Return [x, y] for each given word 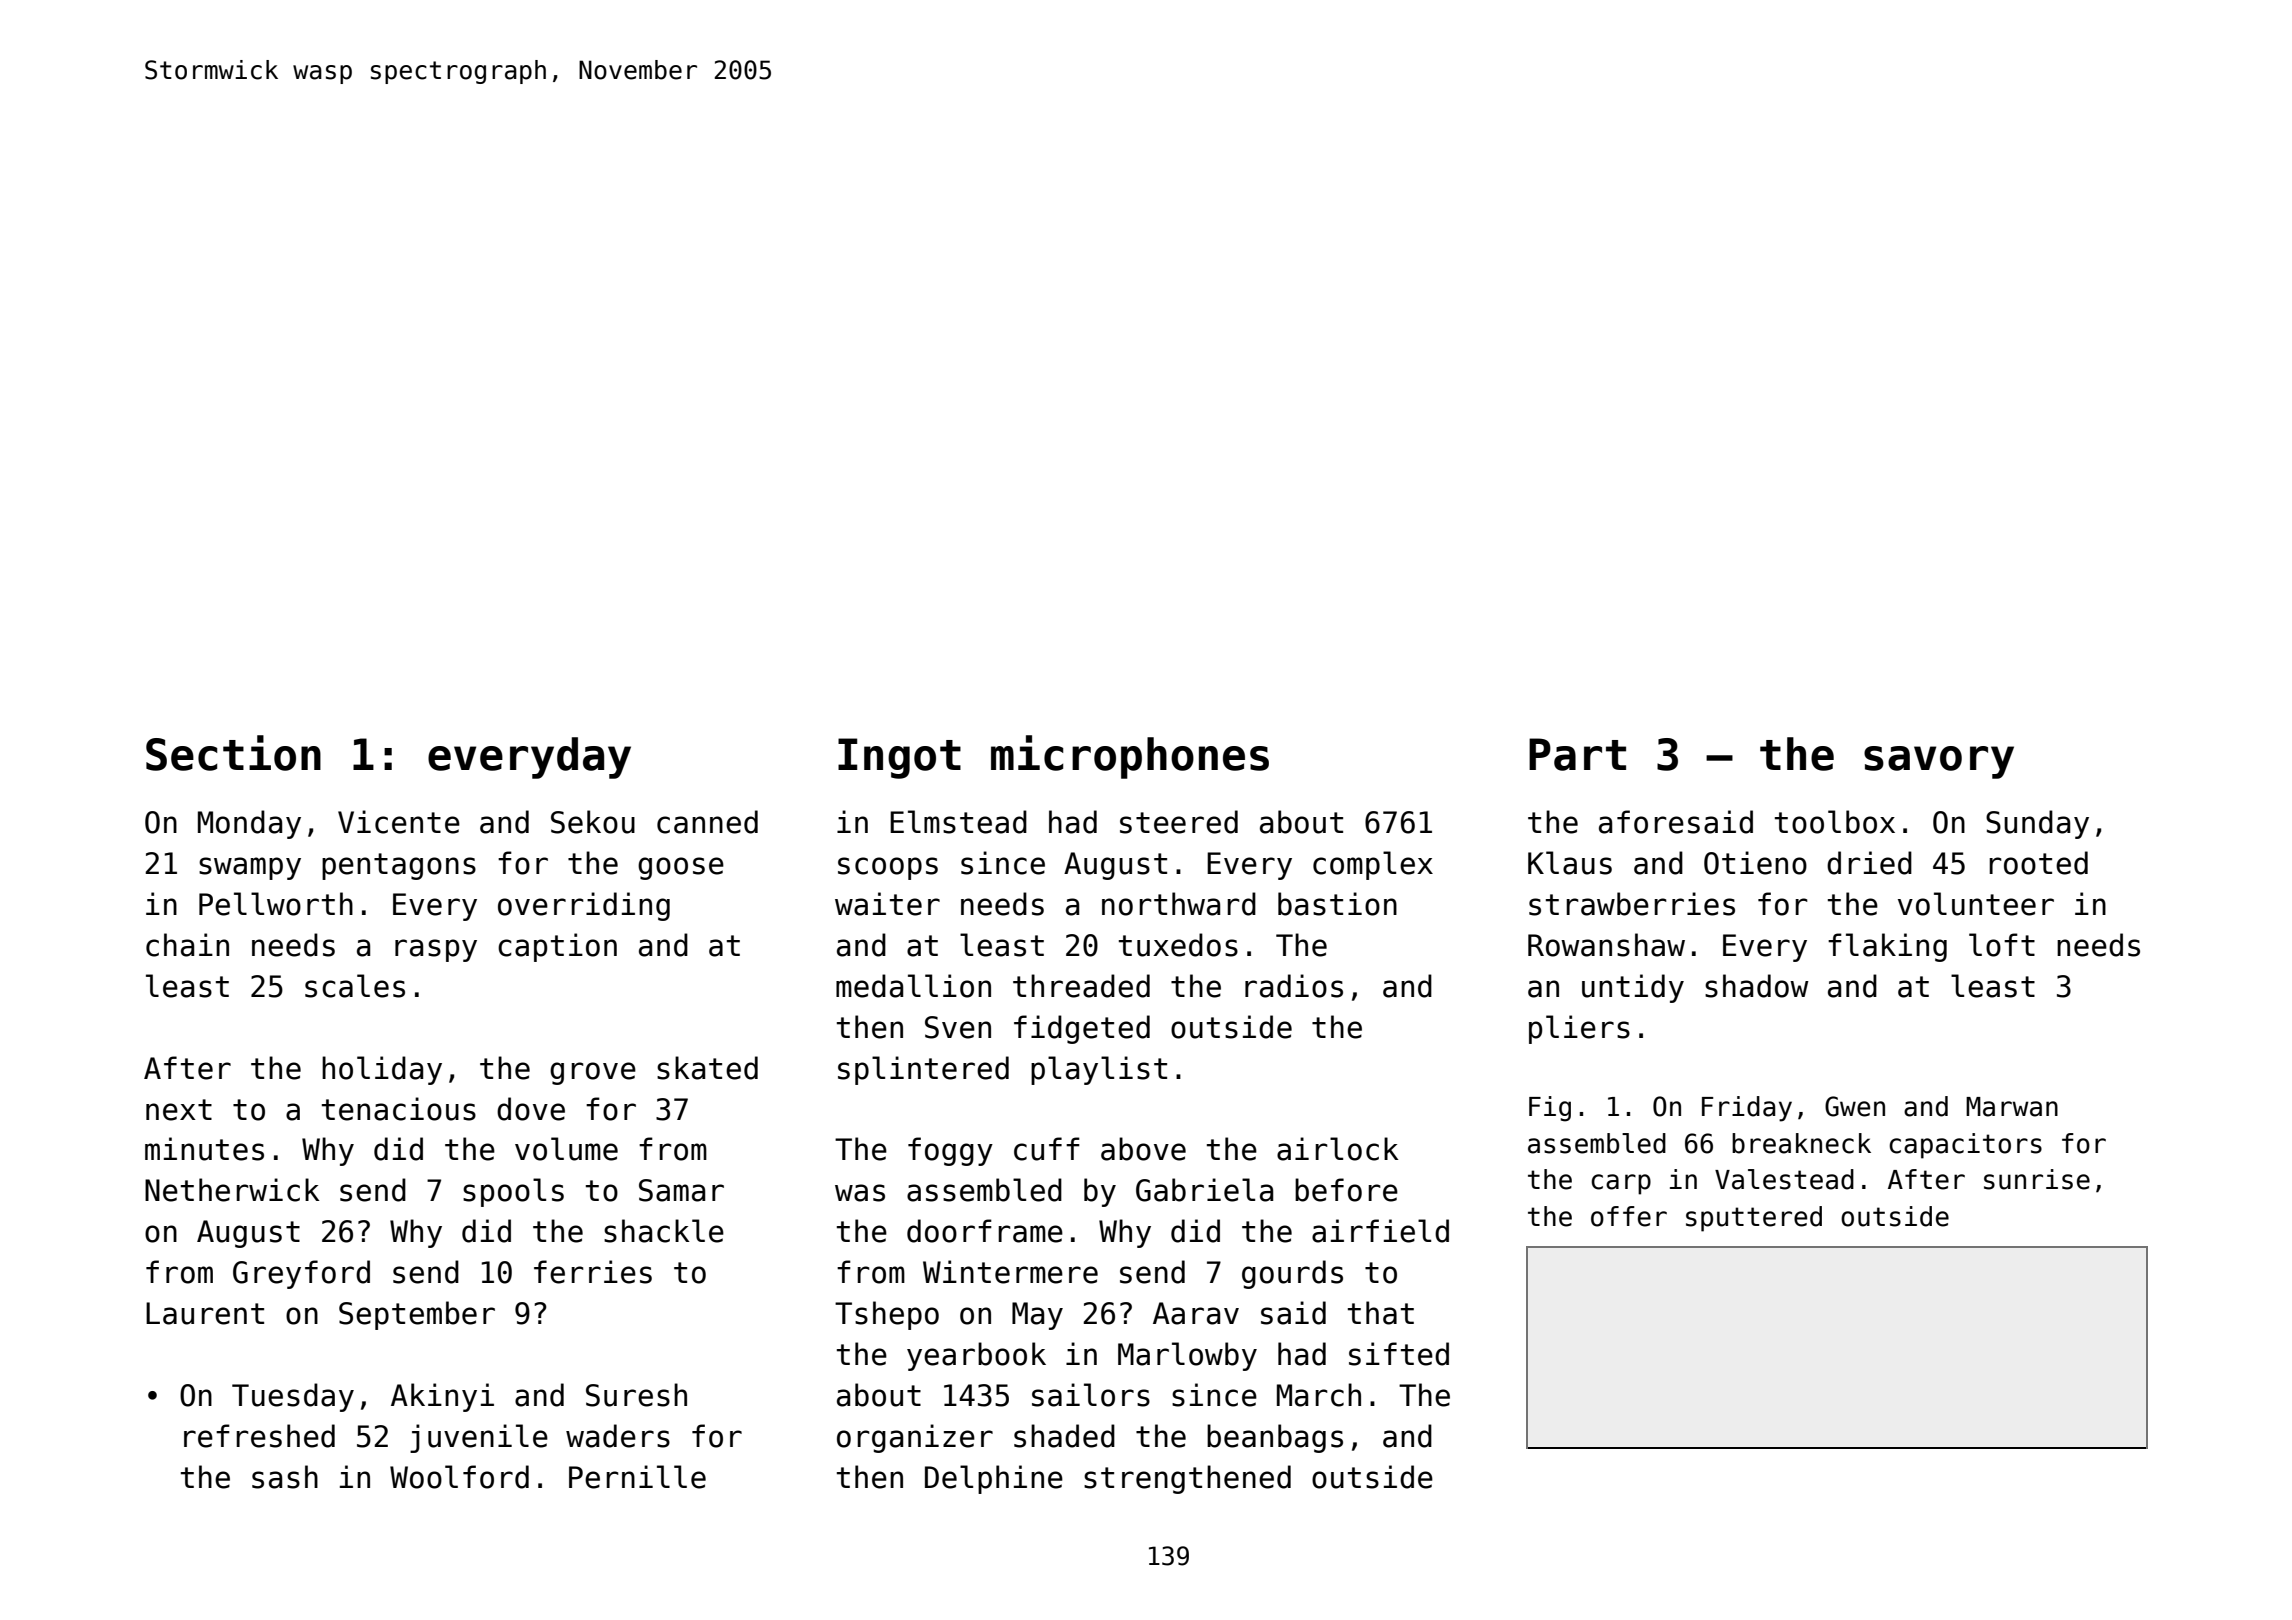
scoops [888, 868]
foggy [950, 1151]
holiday [382, 1070]
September [417, 1315]
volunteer [1976, 904]
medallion [913, 986]
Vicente [399, 822]
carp [1621, 1184]
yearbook [976, 1356]
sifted [1399, 1354]
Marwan [2012, 1107]
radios [1294, 986]
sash [285, 1477]
